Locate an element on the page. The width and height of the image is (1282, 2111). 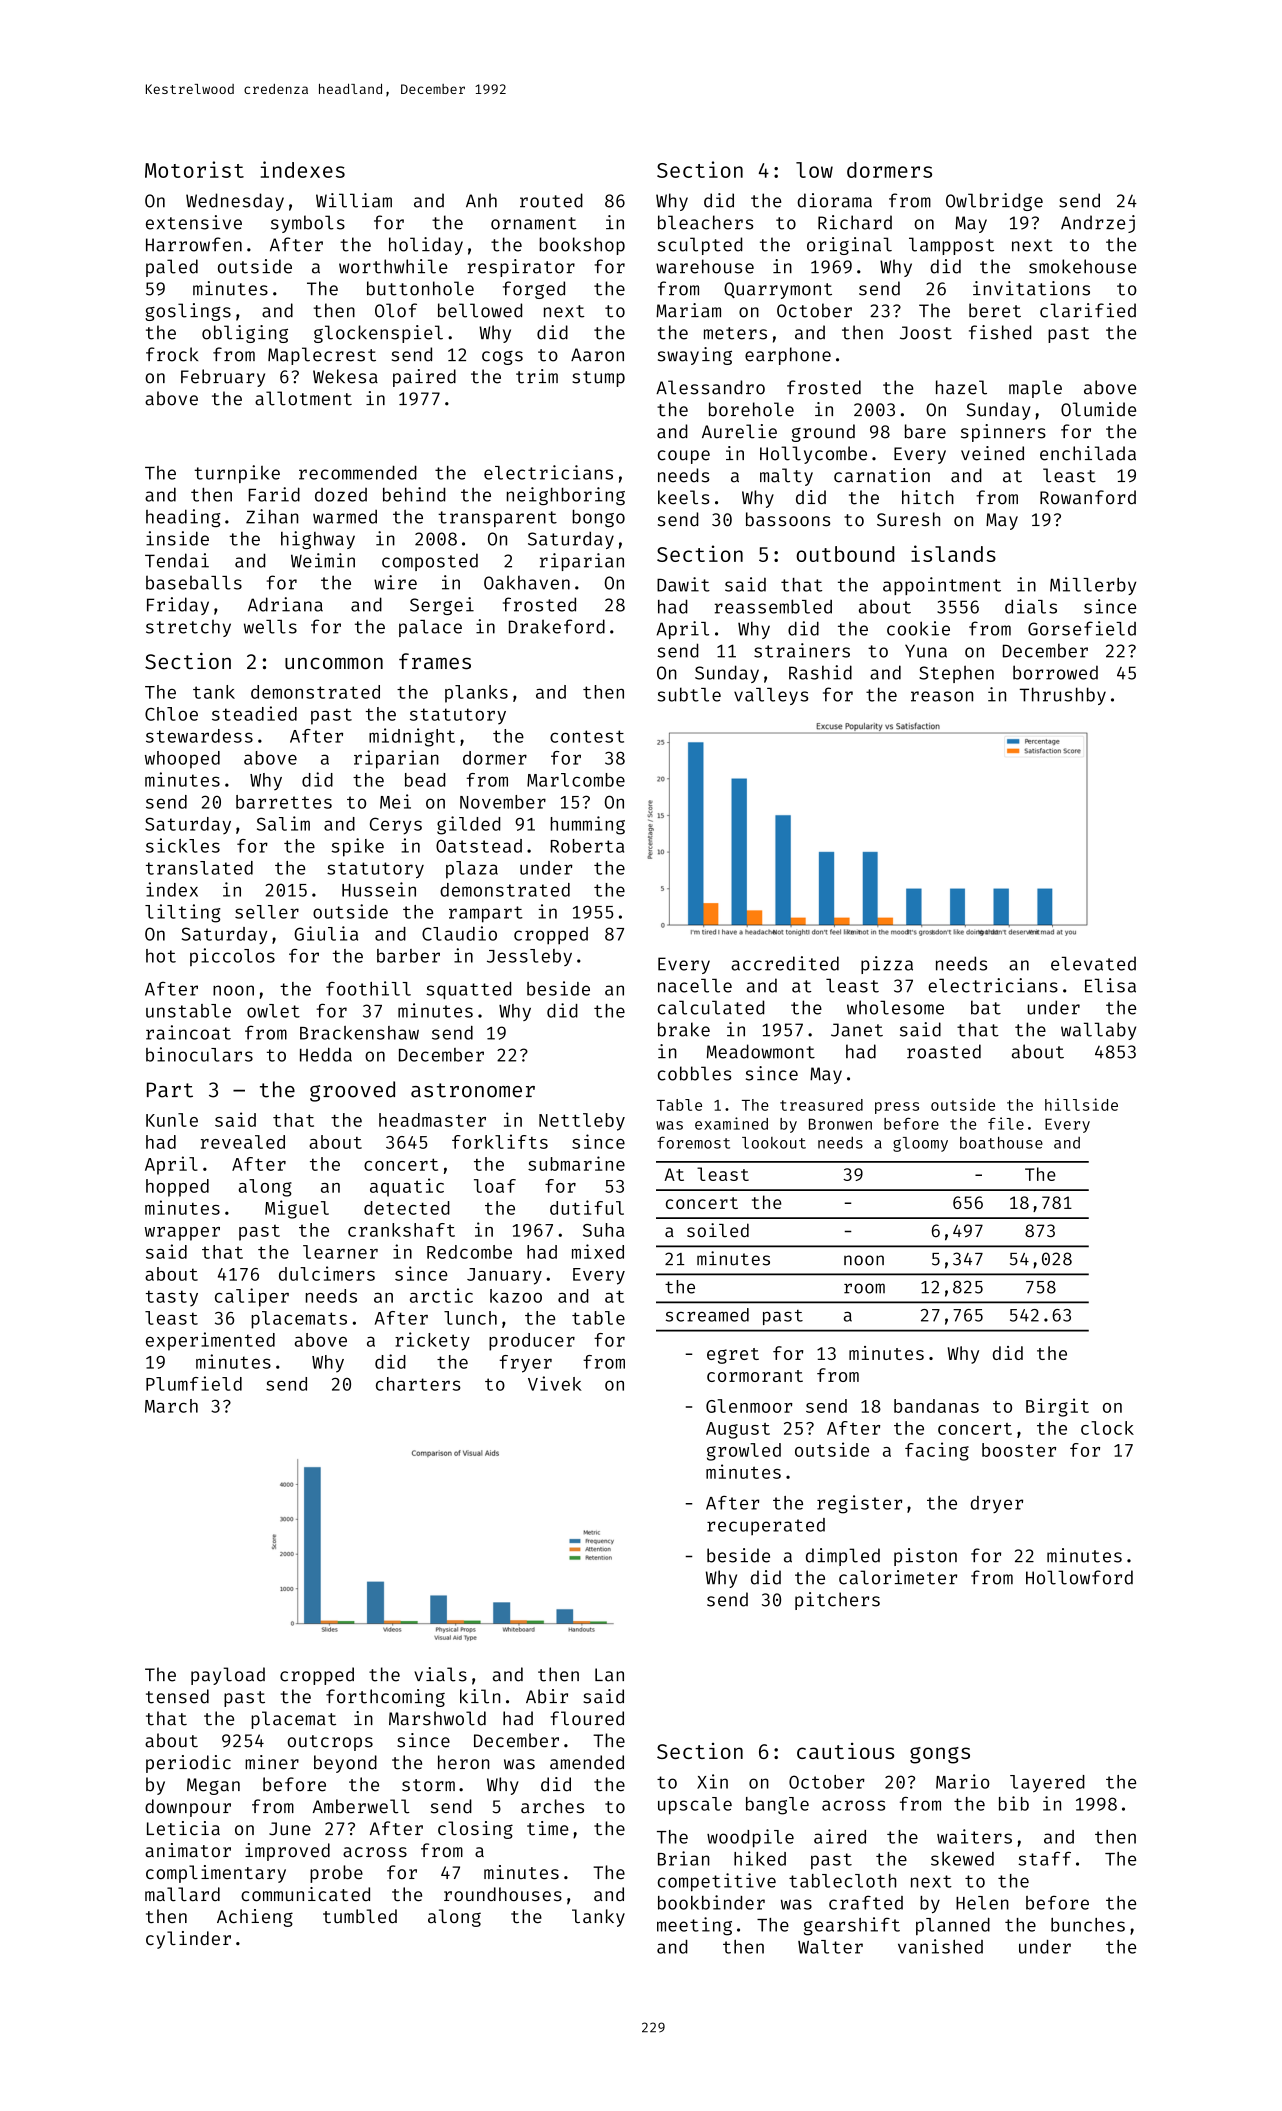
egret is located at coordinates (733, 1356).
